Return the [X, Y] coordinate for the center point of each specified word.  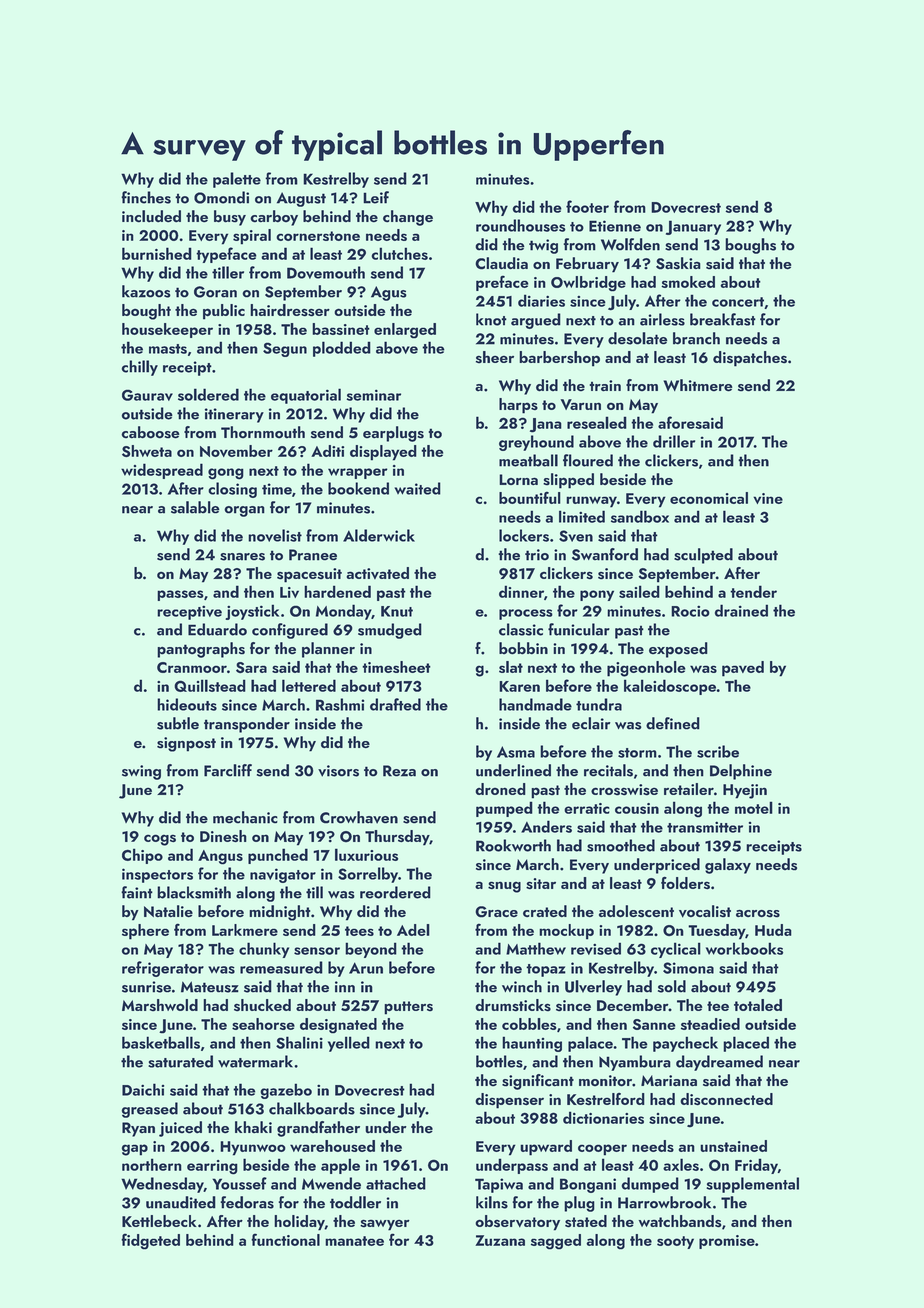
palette [237, 180]
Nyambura [635, 1063]
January [693, 227]
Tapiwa [499, 1185]
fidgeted [150, 1241]
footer [587, 206]
